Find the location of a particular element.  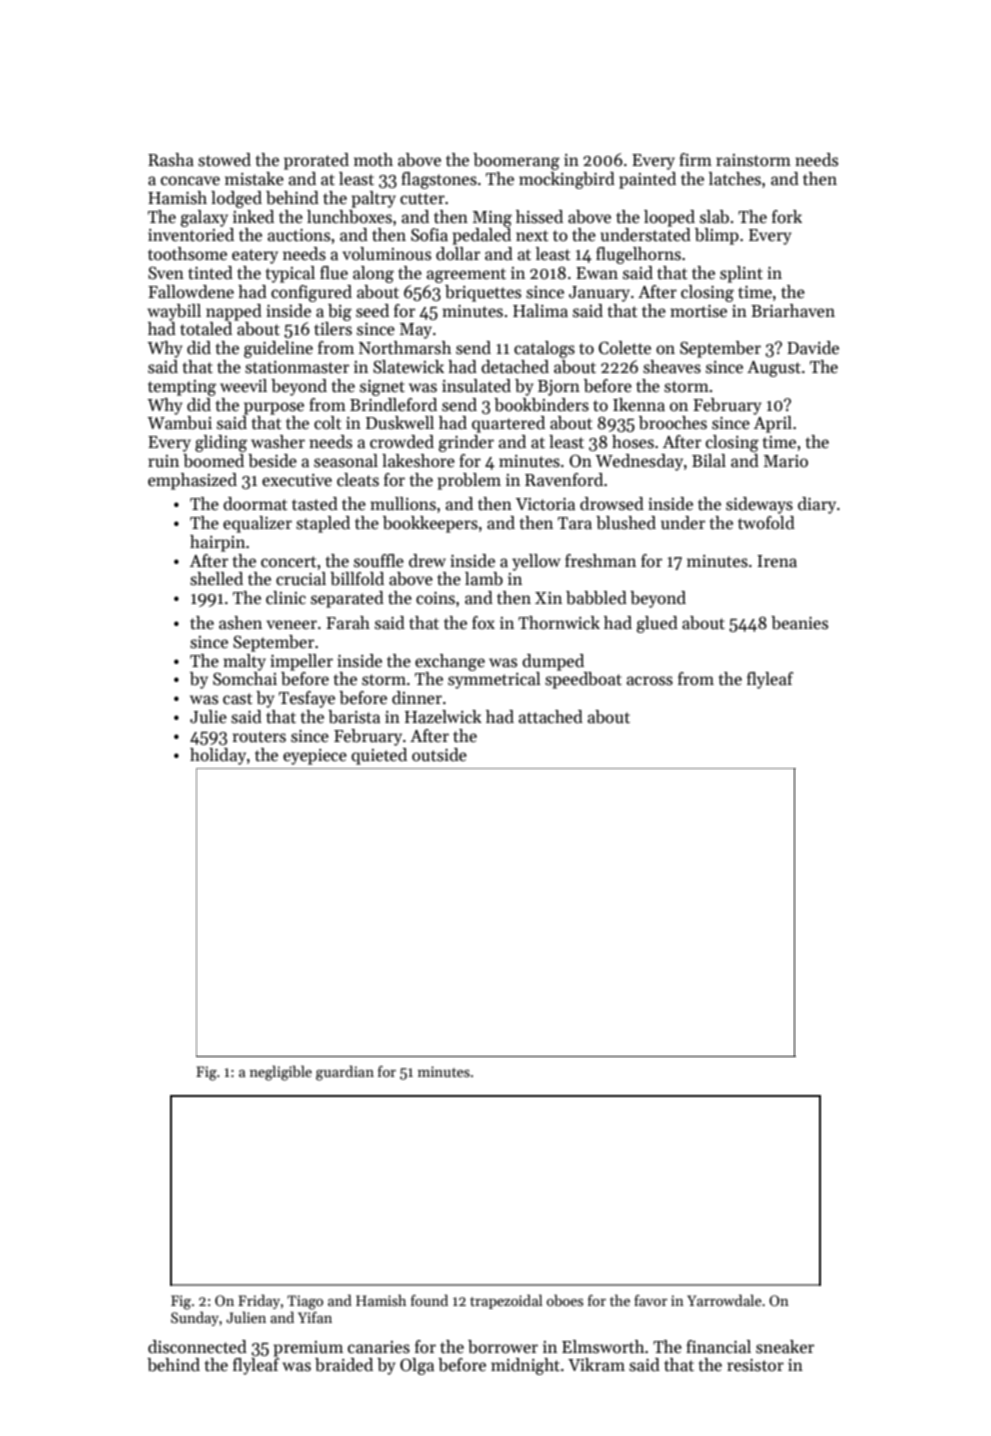

outside is located at coordinates (439, 755).
